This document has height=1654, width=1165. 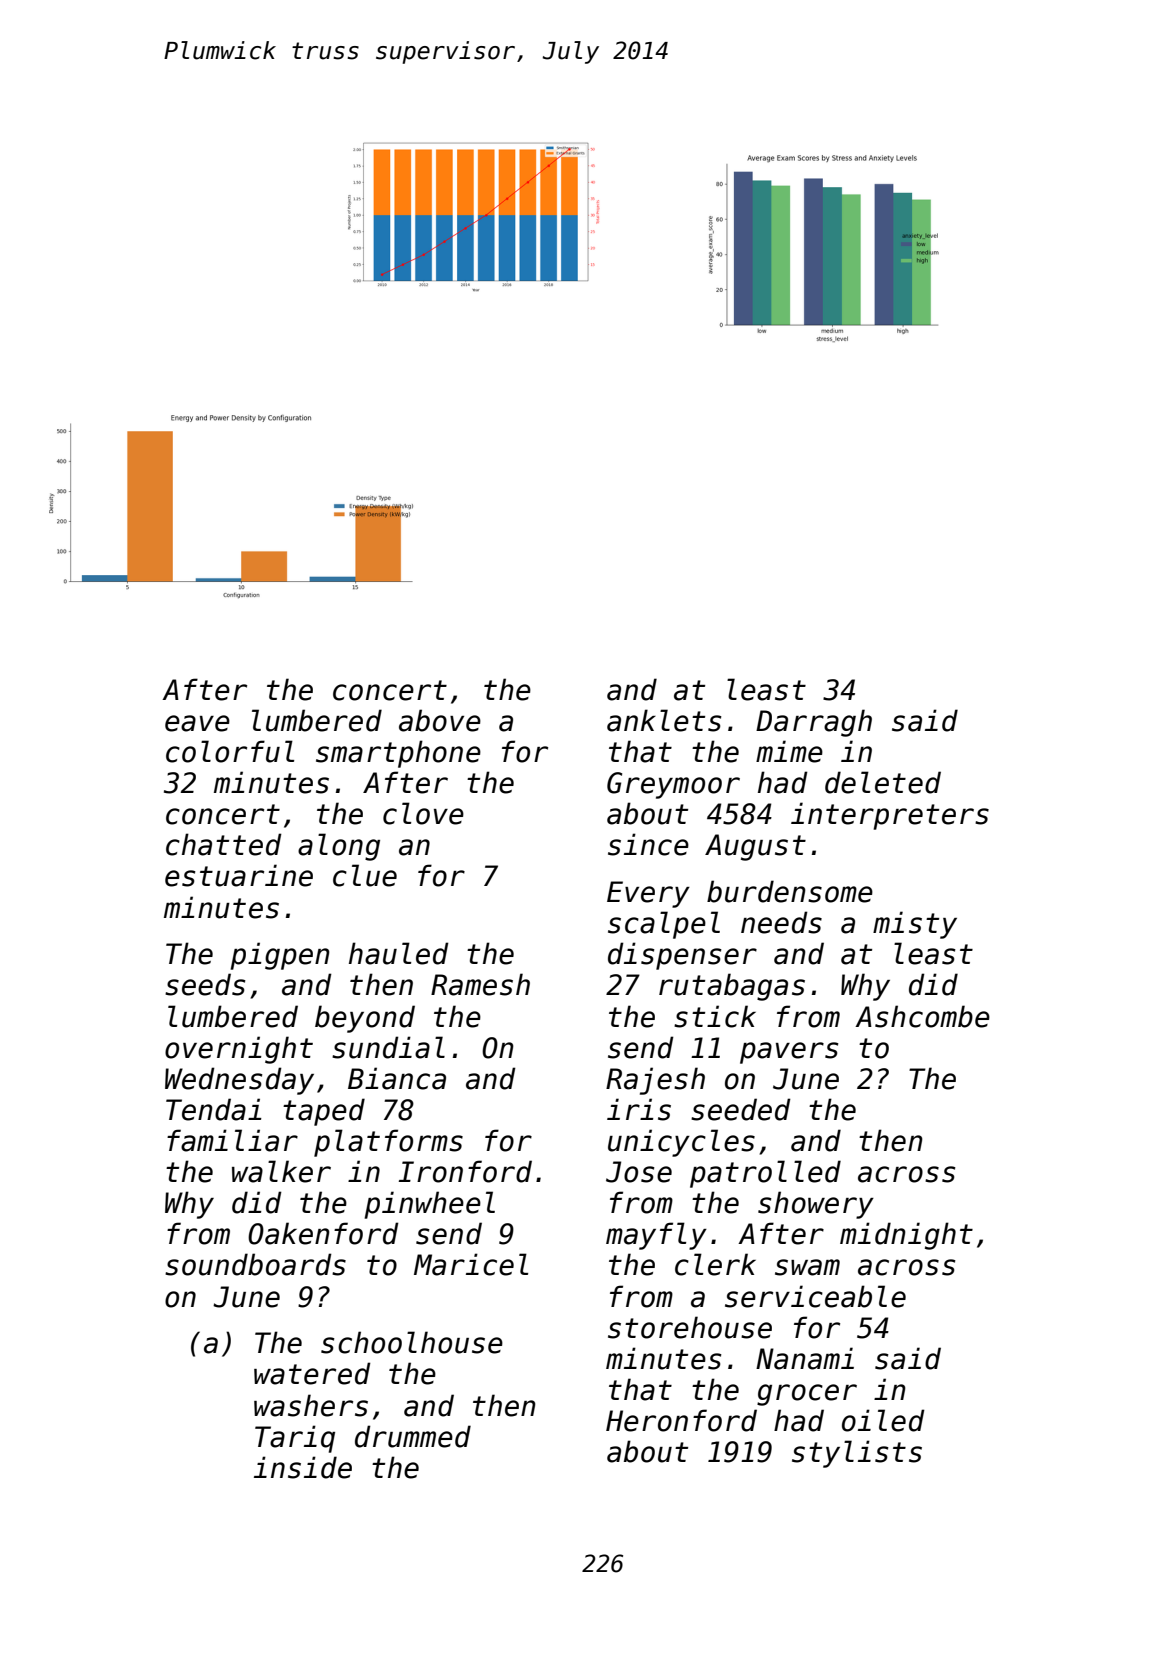 I want to click on Greymoor, so click(x=673, y=785).
